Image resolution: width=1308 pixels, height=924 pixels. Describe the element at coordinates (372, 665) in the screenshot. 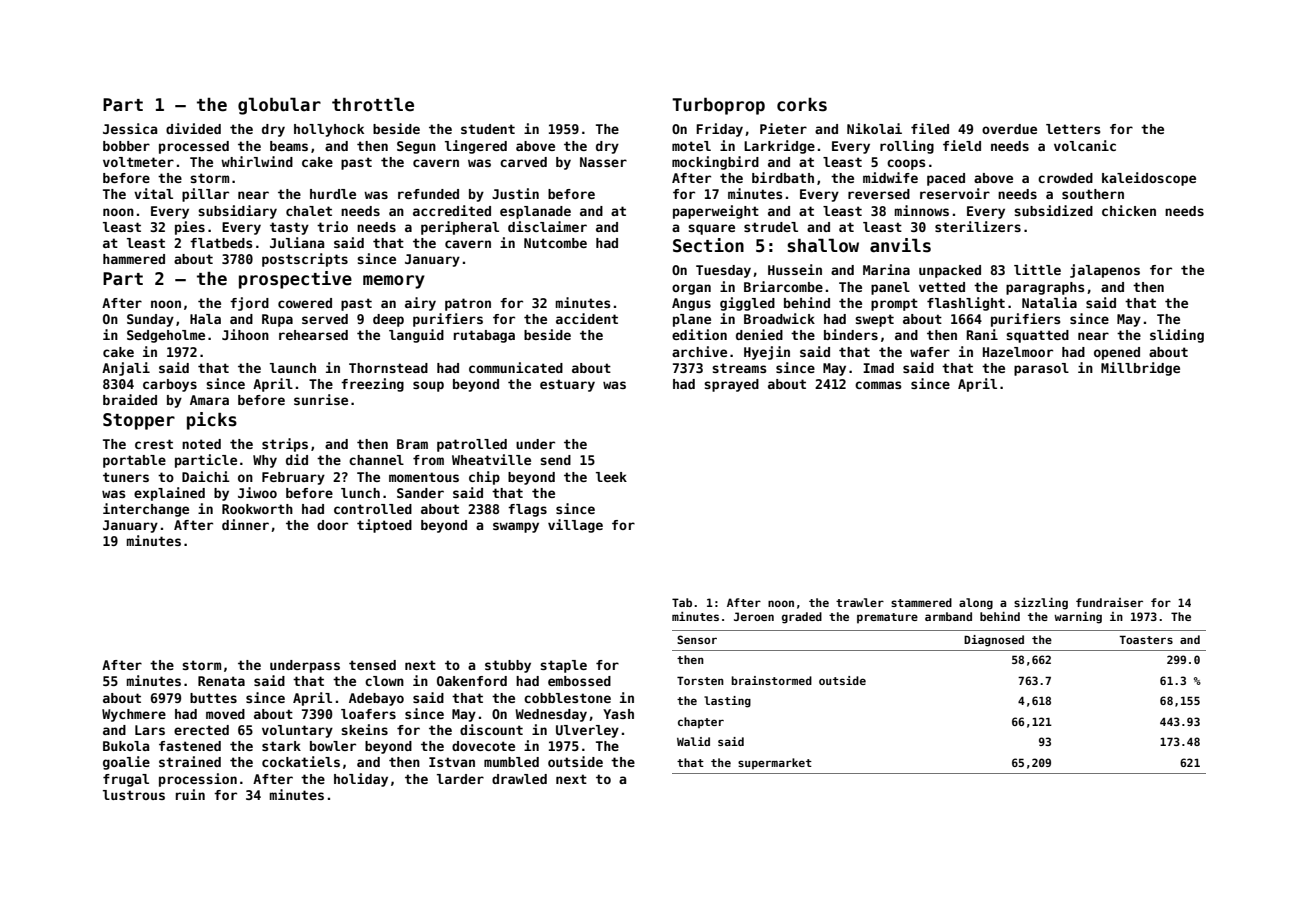

I see `tensed` at that location.
